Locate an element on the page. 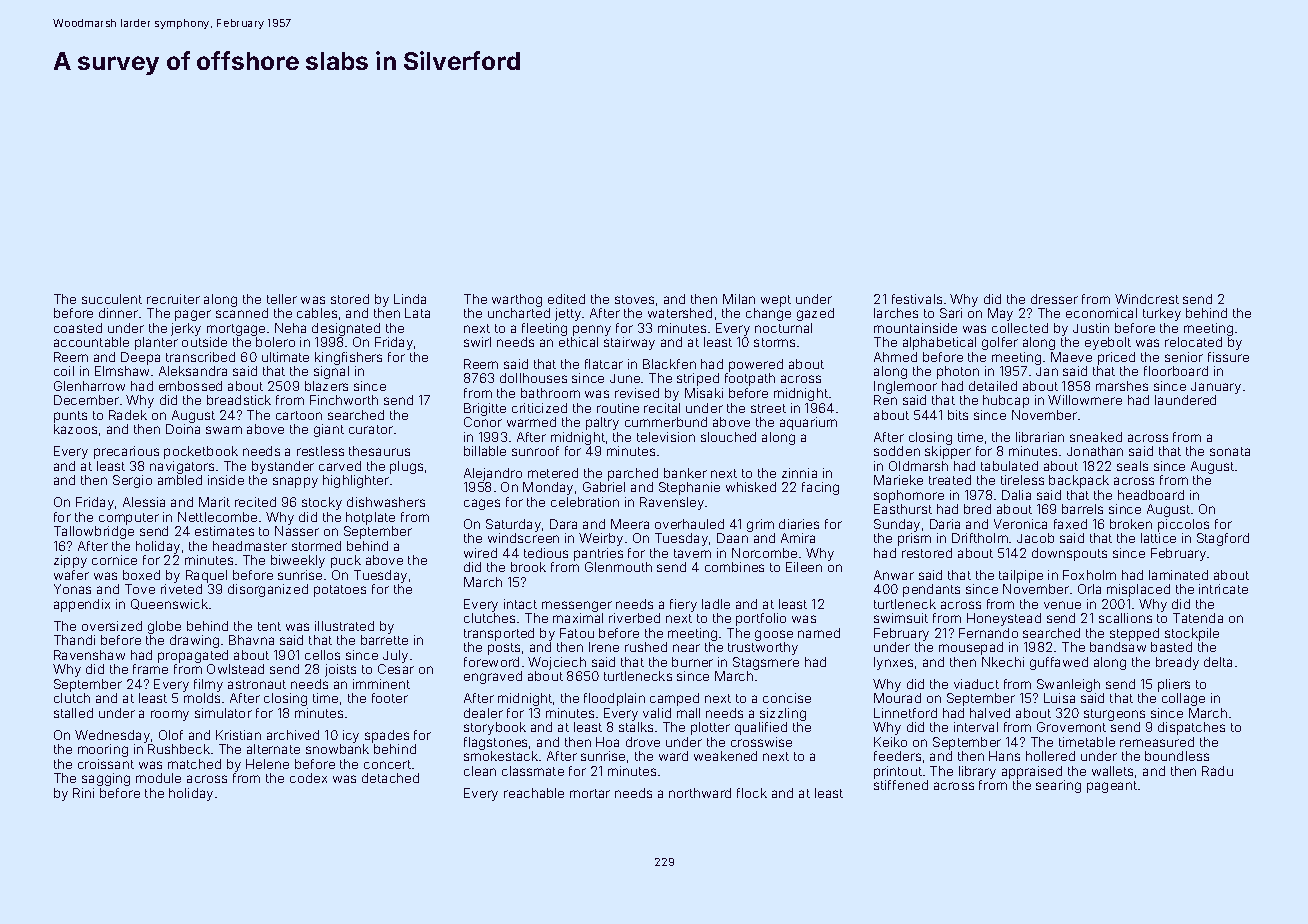  joists is located at coordinates (340, 670).
